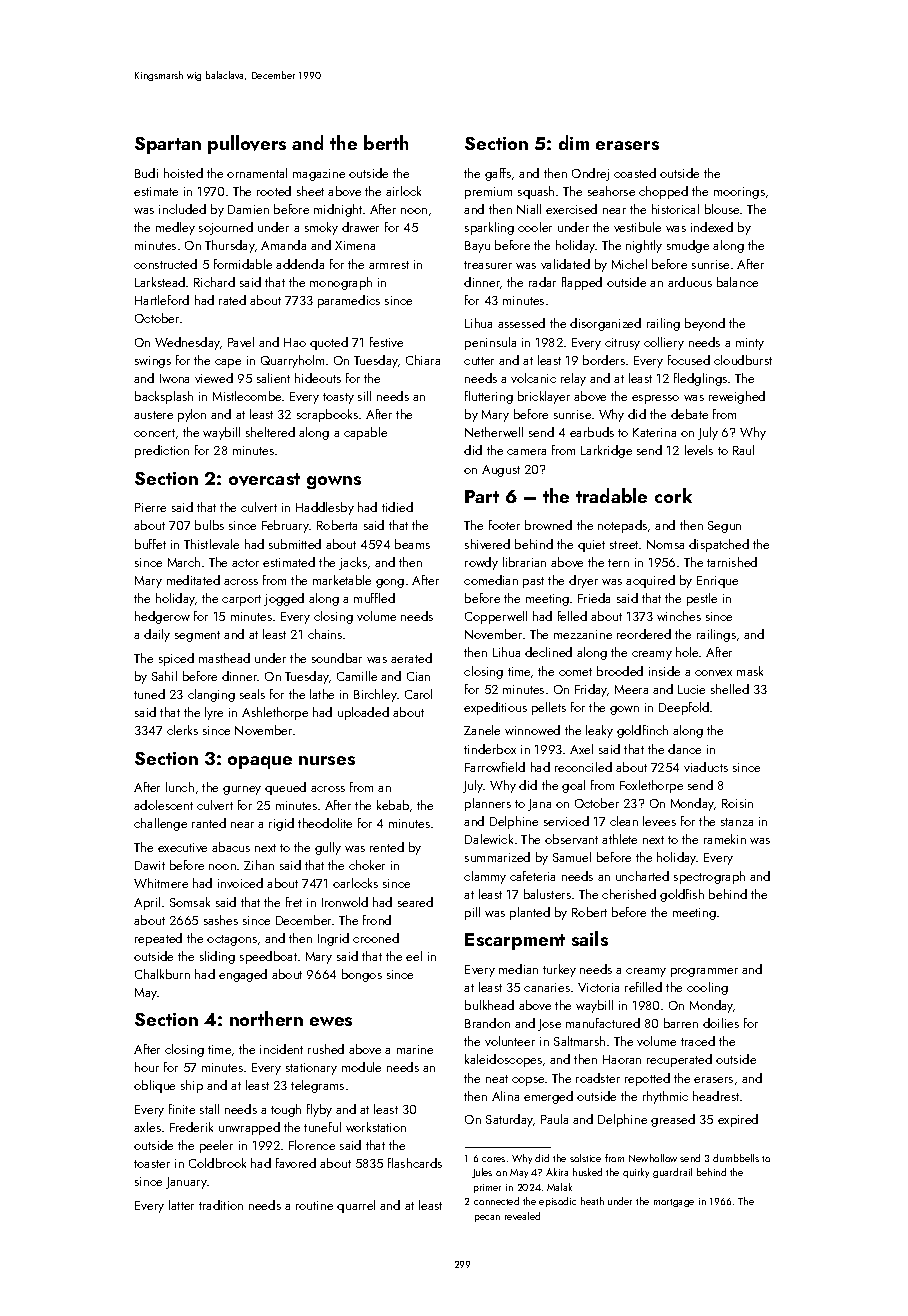  What do you see at coordinates (386, 142) in the image?
I see `berth` at bounding box center [386, 142].
